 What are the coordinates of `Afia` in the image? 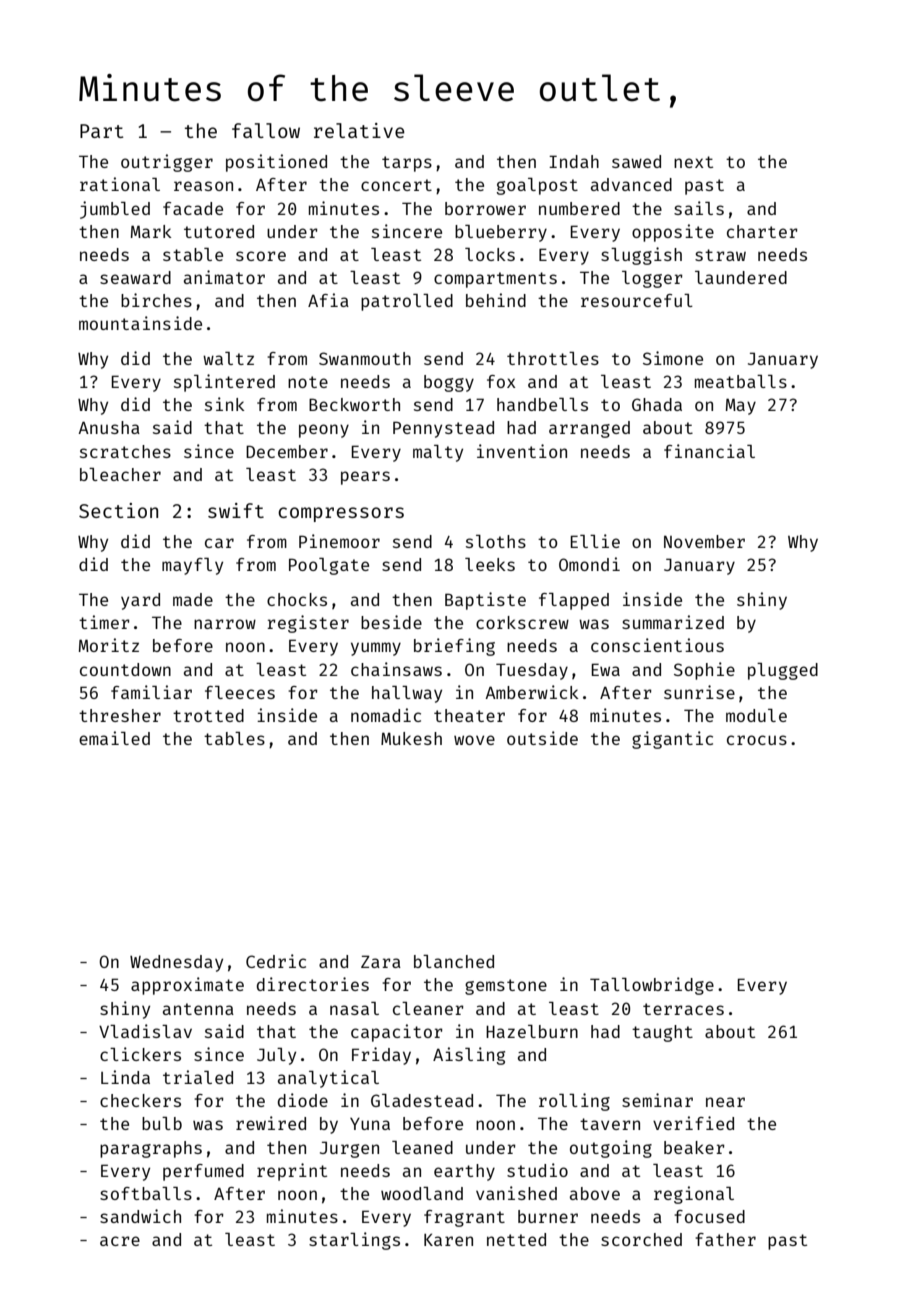 It's located at (328, 300).
